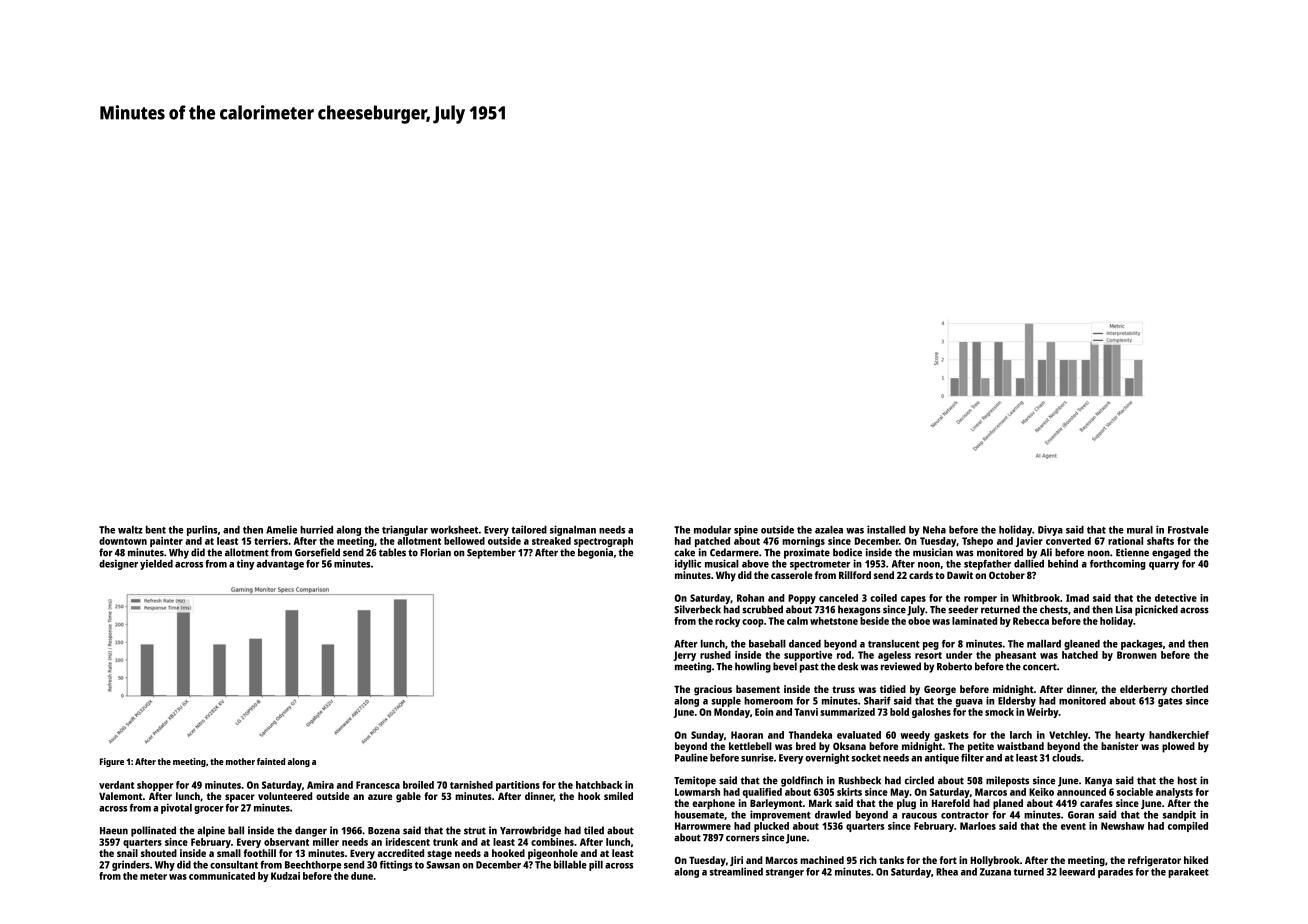  I want to click on Zuzana, so click(995, 872).
